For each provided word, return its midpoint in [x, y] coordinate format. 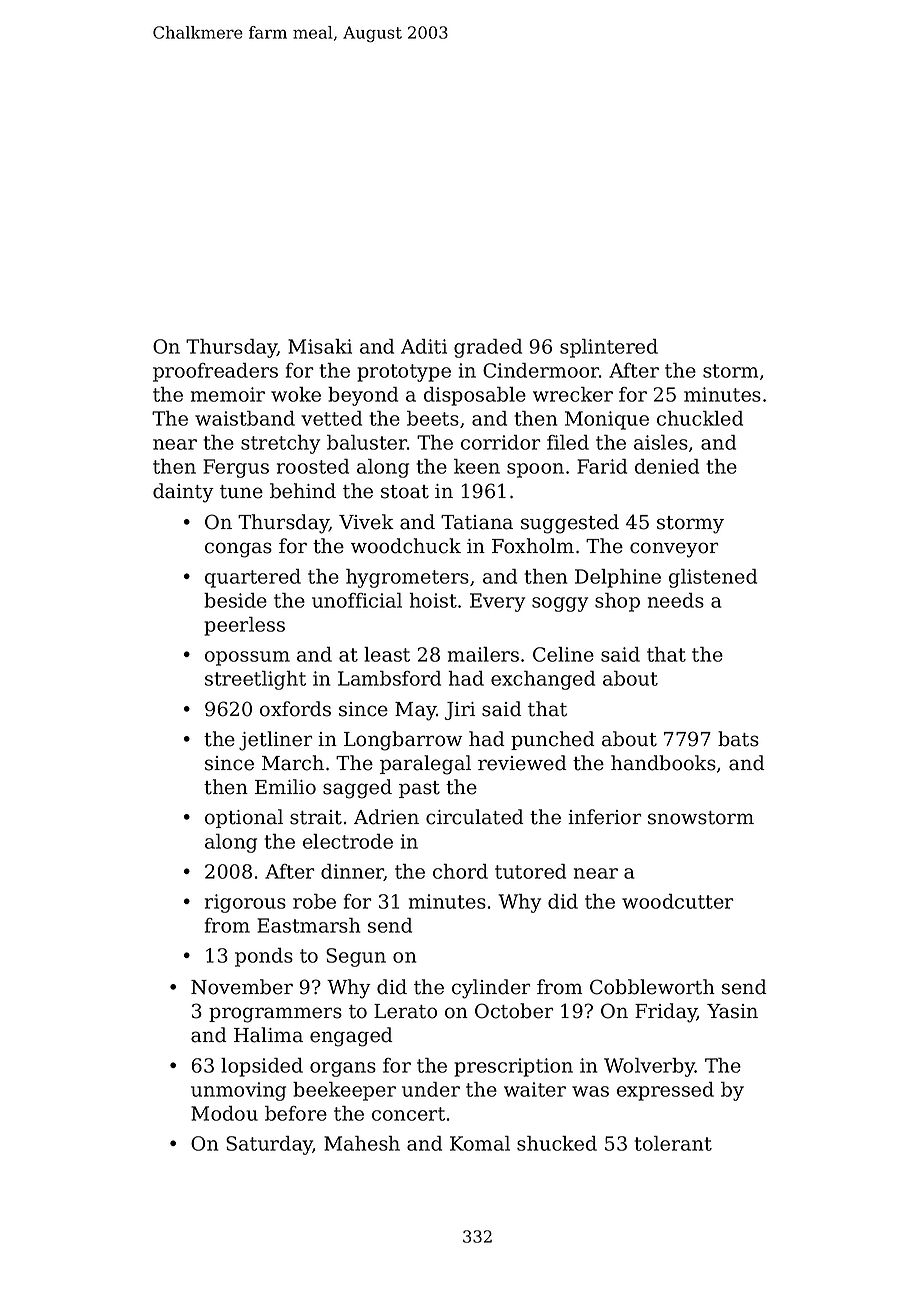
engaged [351, 1037]
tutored [530, 871]
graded [488, 348]
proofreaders [215, 372]
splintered [609, 348]
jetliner [276, 741]
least [387, 654]
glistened [713, 578]
